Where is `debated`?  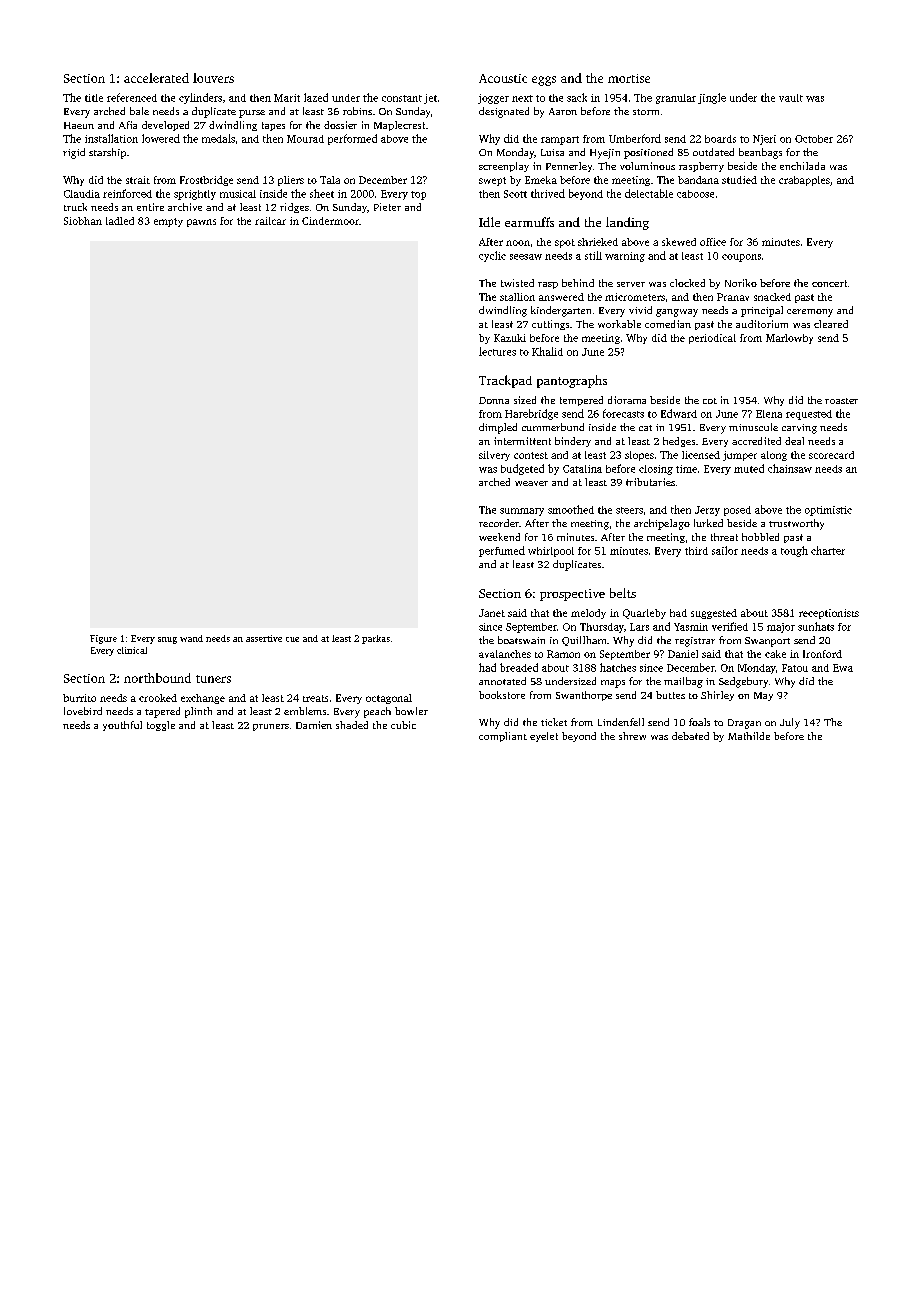 debated is located at coordinates (690, 736).
